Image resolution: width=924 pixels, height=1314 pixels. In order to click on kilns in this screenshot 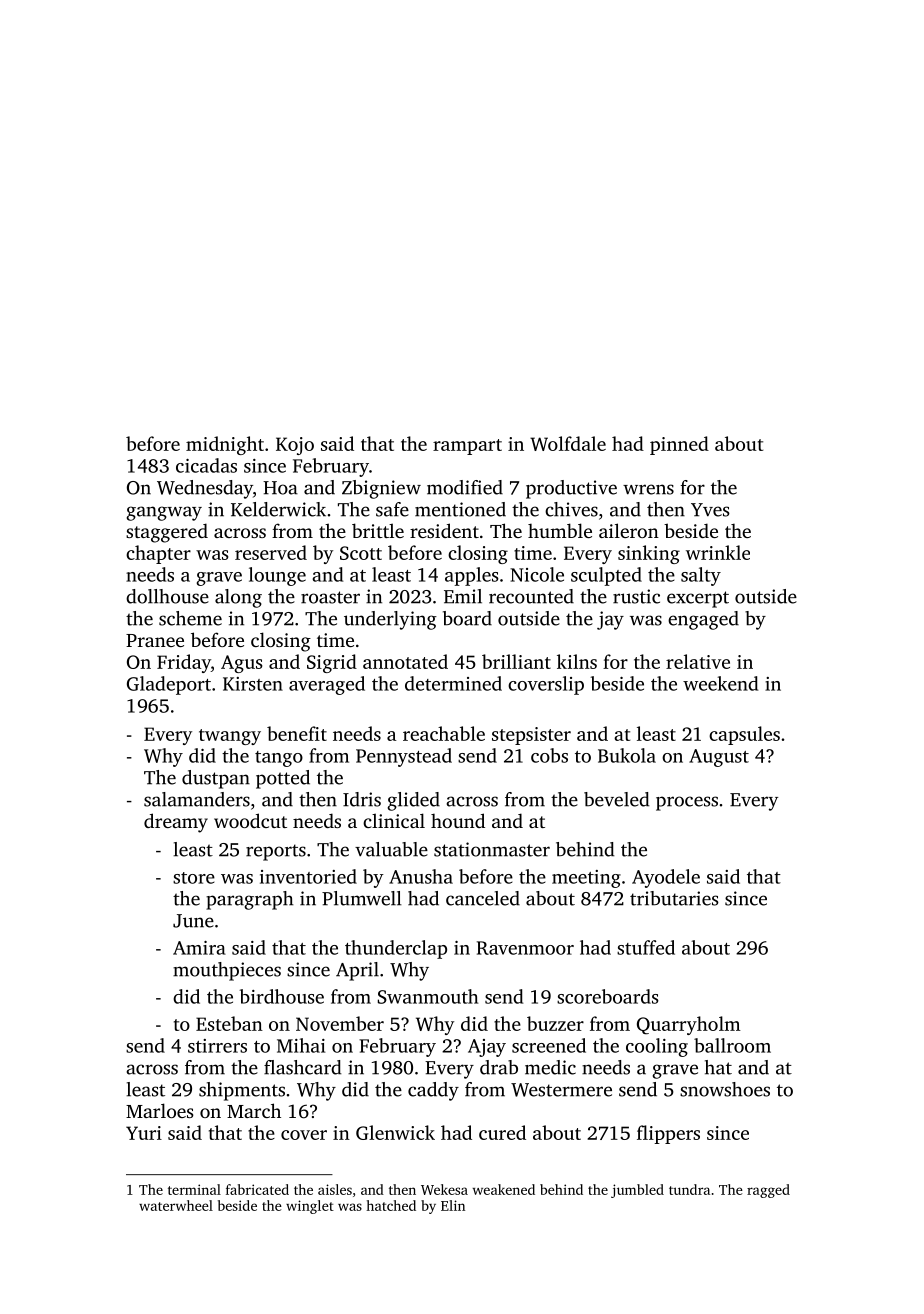, I will do `click(577, 661)`.
